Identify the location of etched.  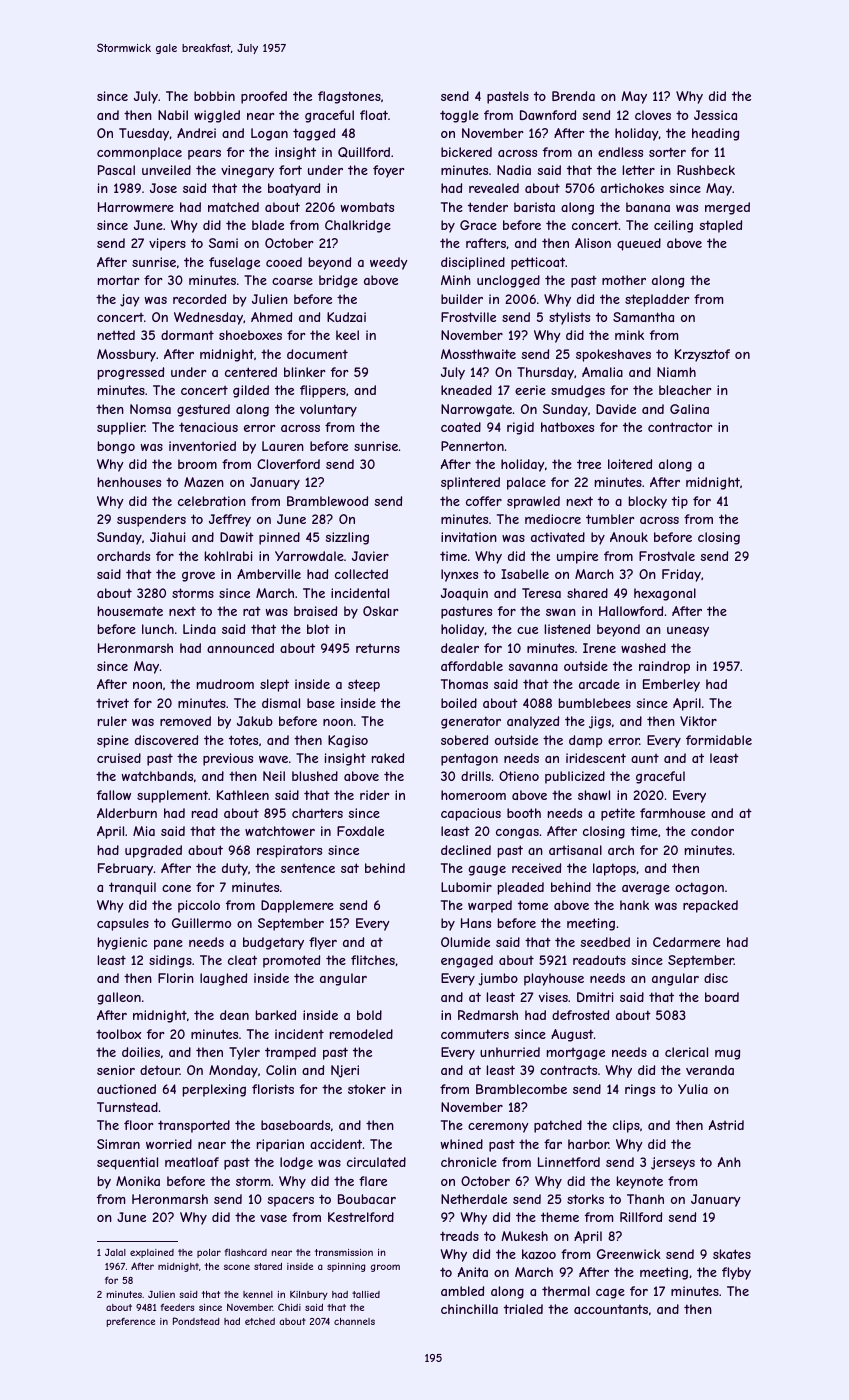
(260, 1321).
